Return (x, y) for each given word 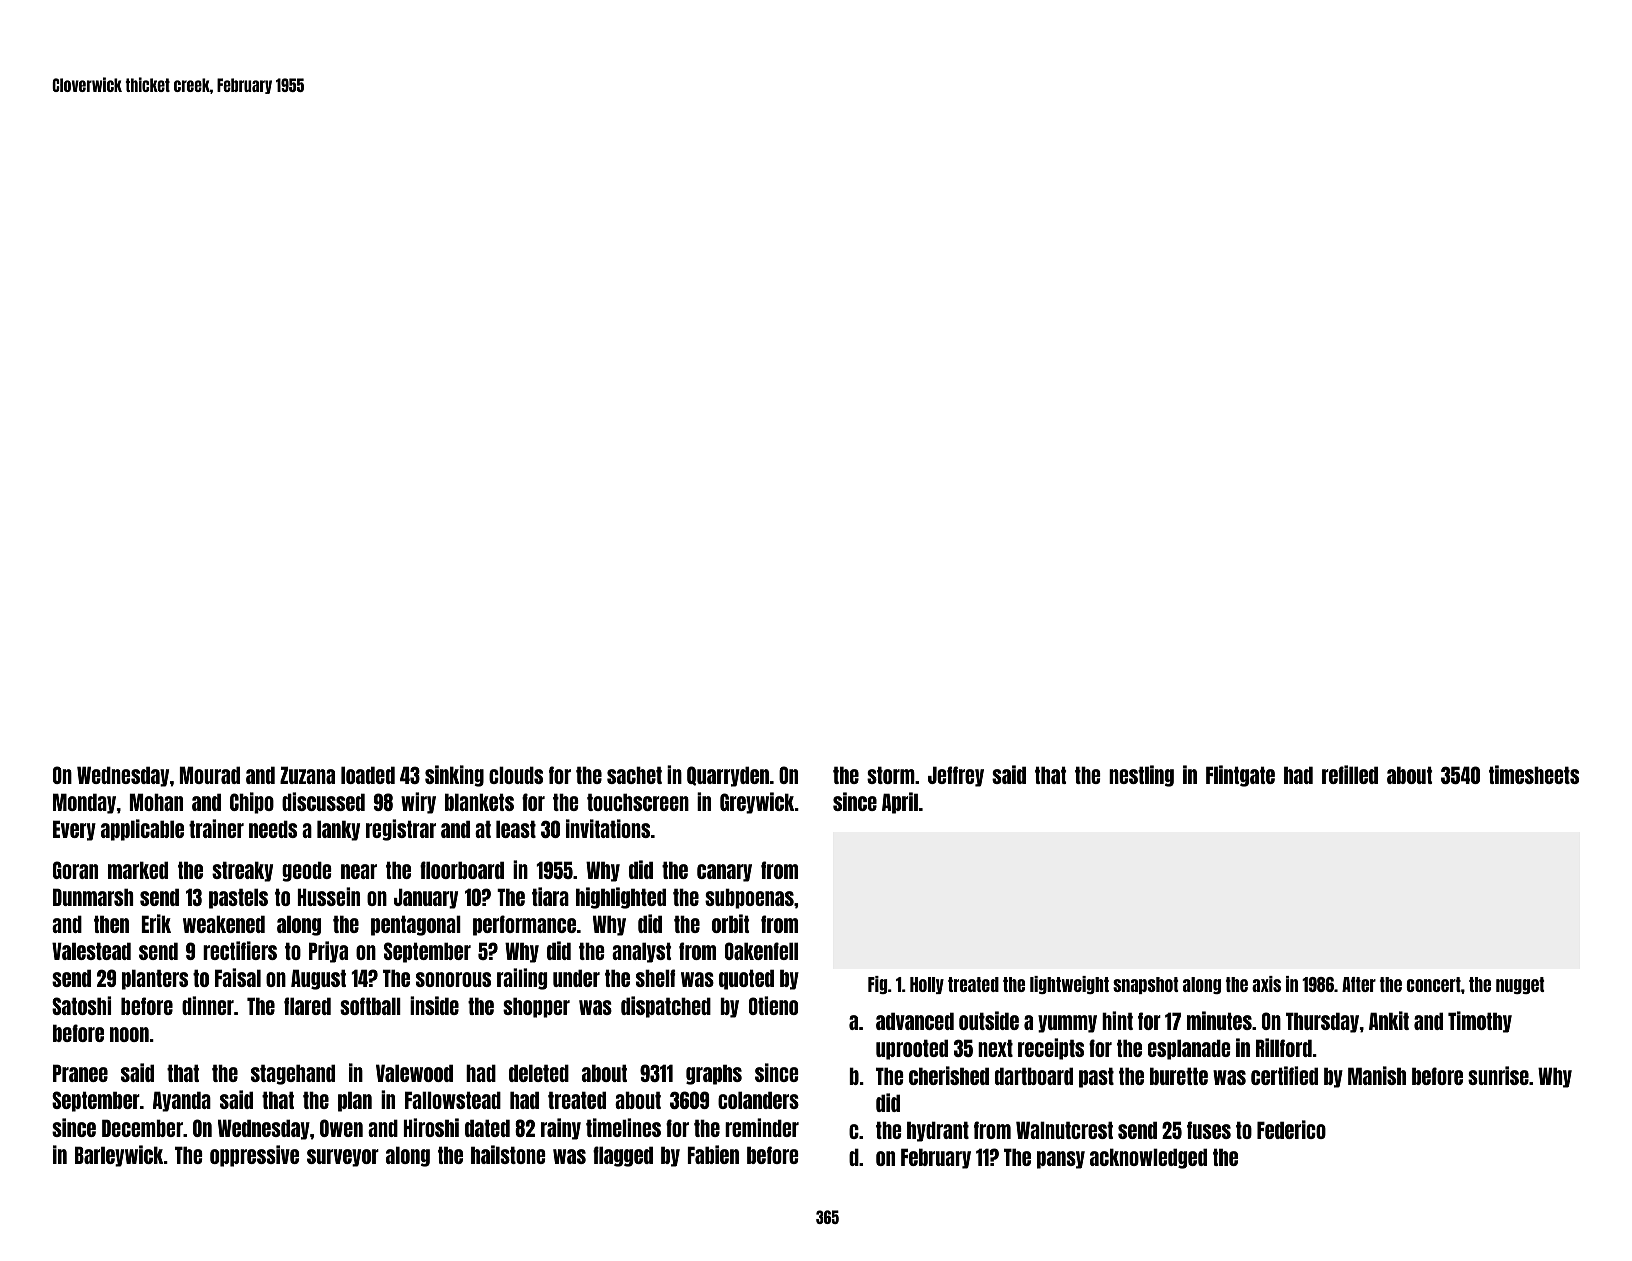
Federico (1291, 1129)
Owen (341, 1128)
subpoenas (749, 898)
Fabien (713, 1154)
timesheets (1534, 774)
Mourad (210, 775)
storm (891, 775)
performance (524, 925)
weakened (224, 924)
